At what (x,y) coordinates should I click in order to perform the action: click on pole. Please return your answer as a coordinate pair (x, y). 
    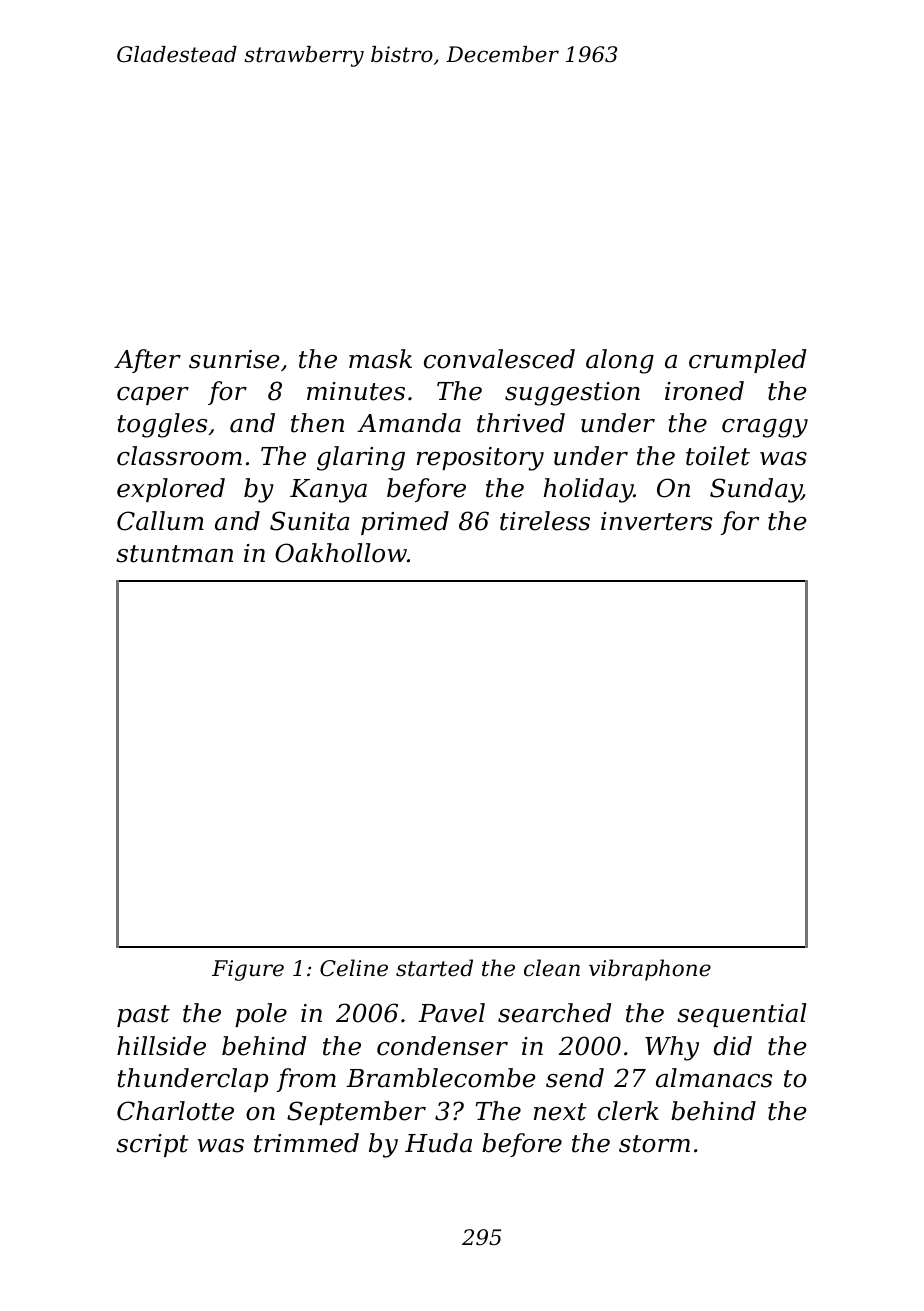
    Looking at the image, I should click on (261, 1015).
